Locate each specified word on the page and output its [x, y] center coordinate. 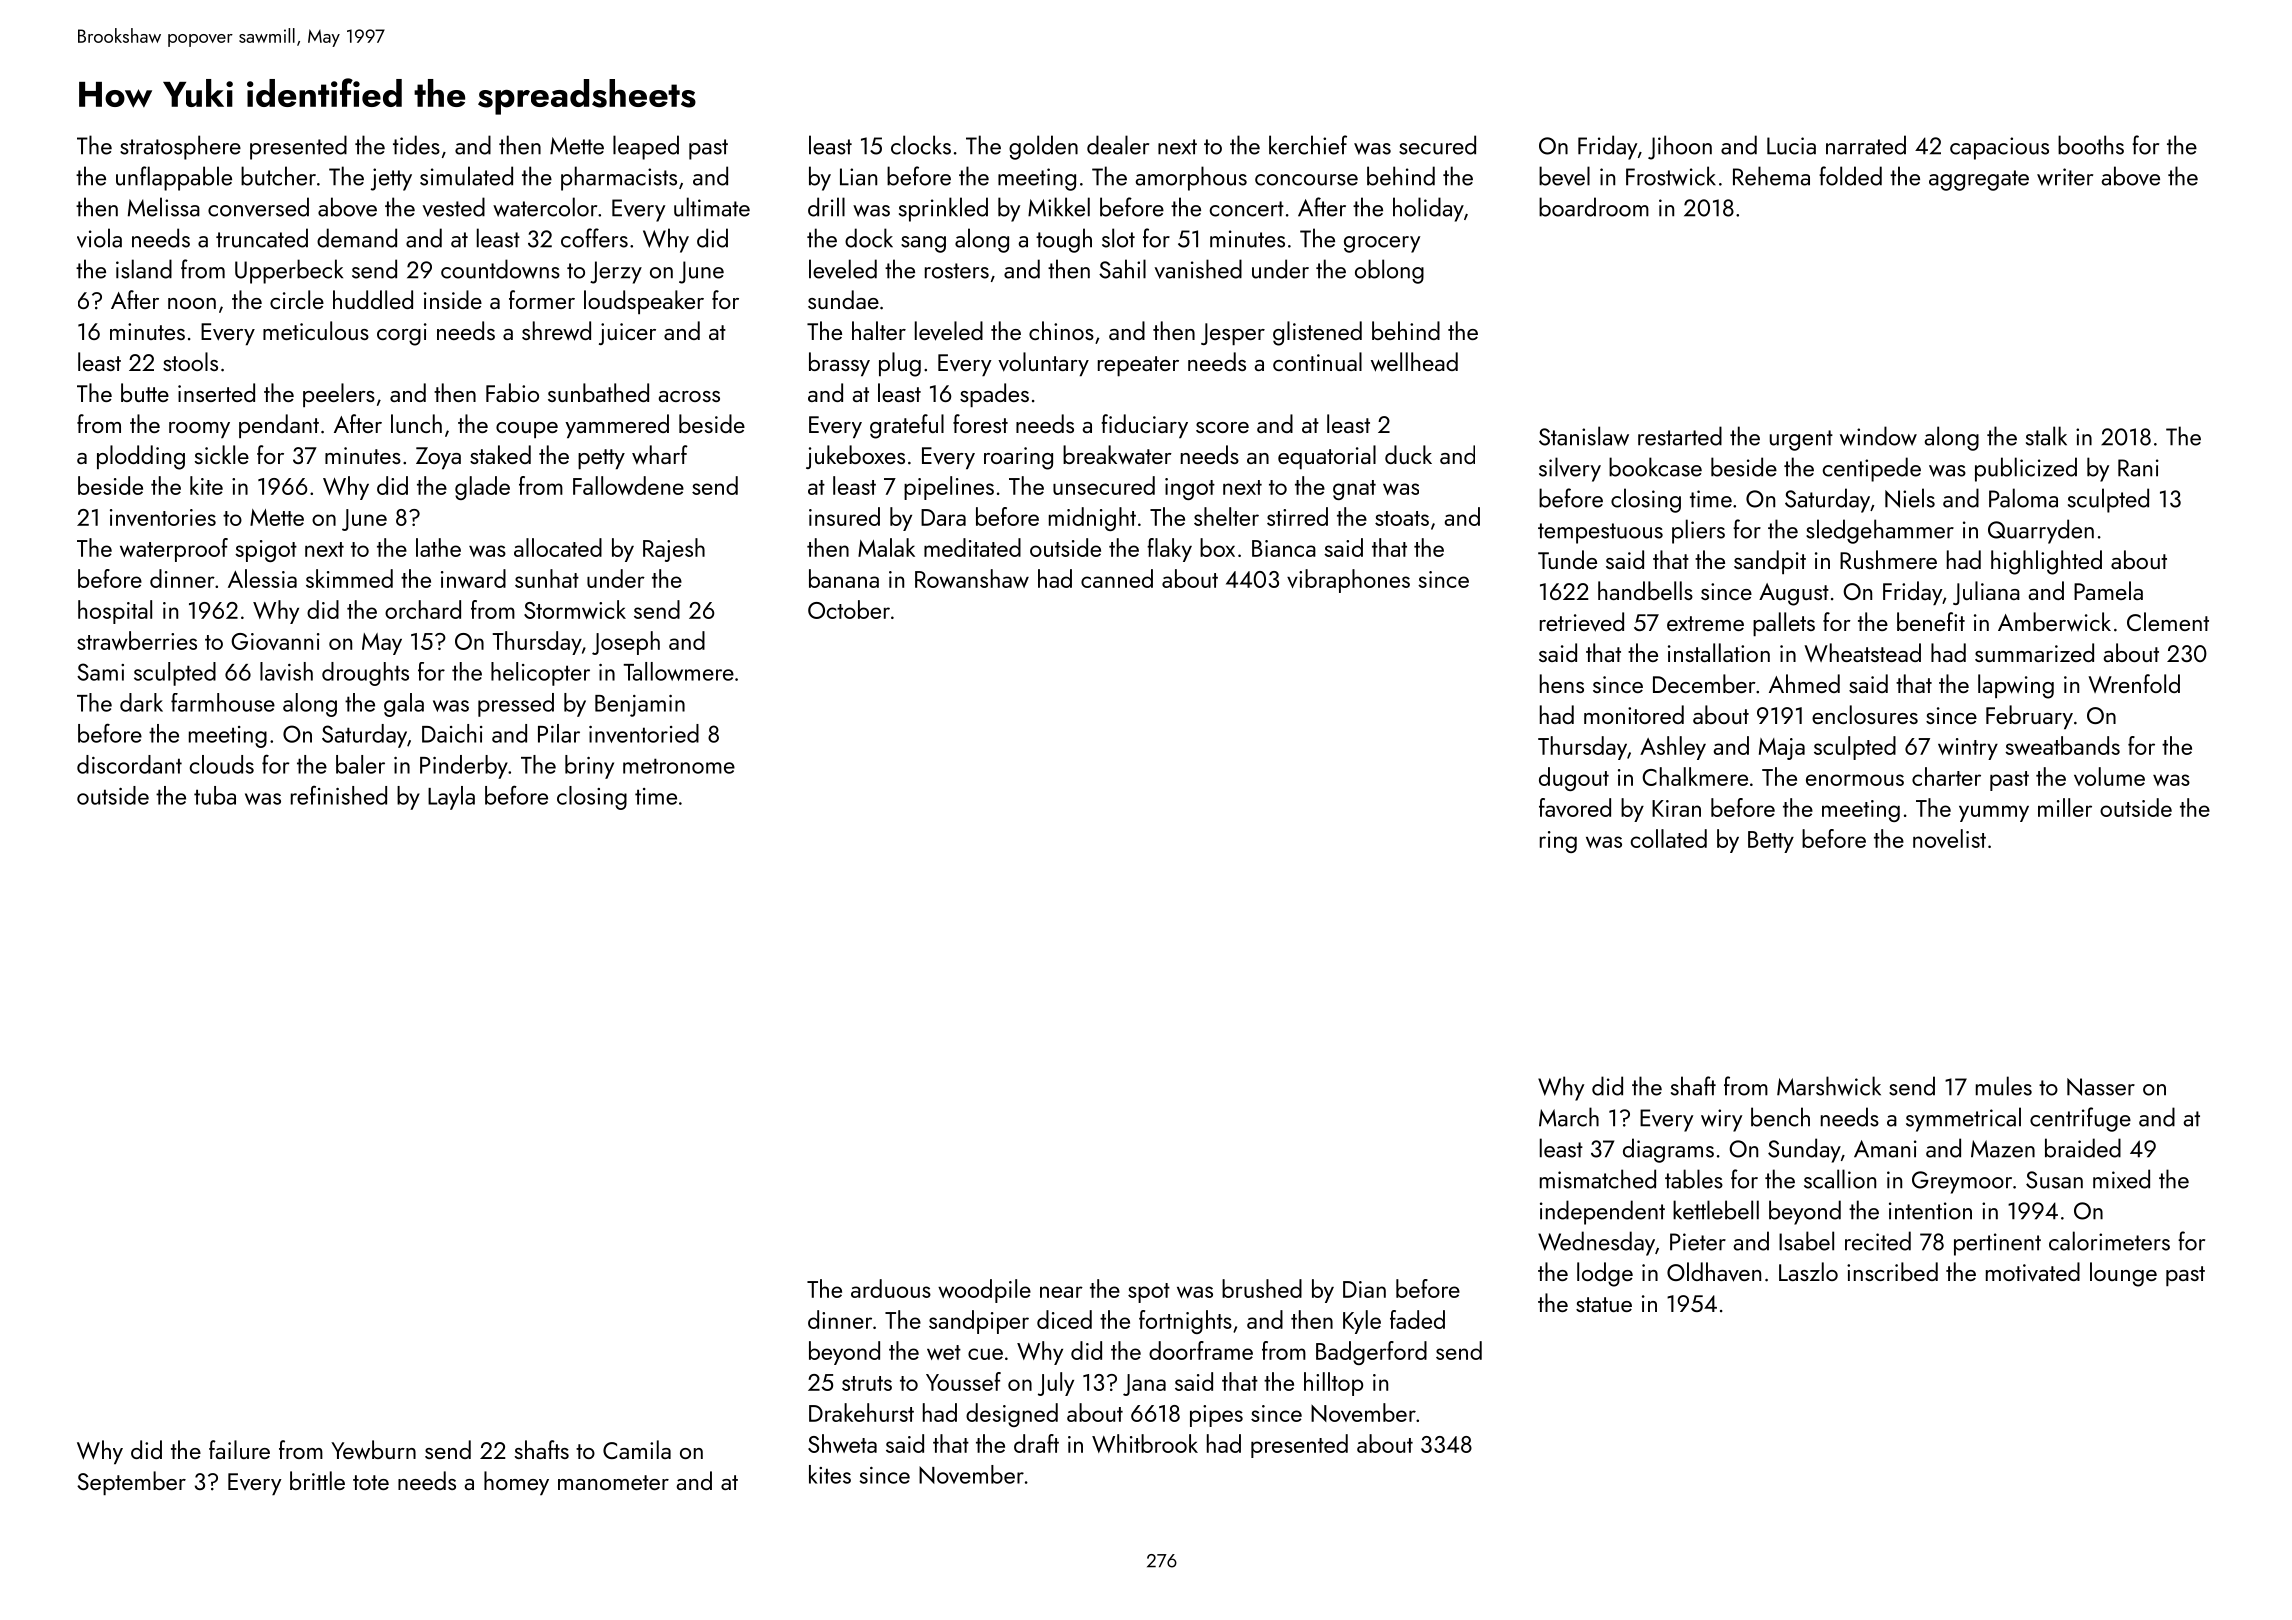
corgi [402, 334]
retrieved [1582, 622]
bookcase [1655, 467]
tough [1064, 240]
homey [516, 1483]
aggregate [1979, 180]
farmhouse [223, 702]
